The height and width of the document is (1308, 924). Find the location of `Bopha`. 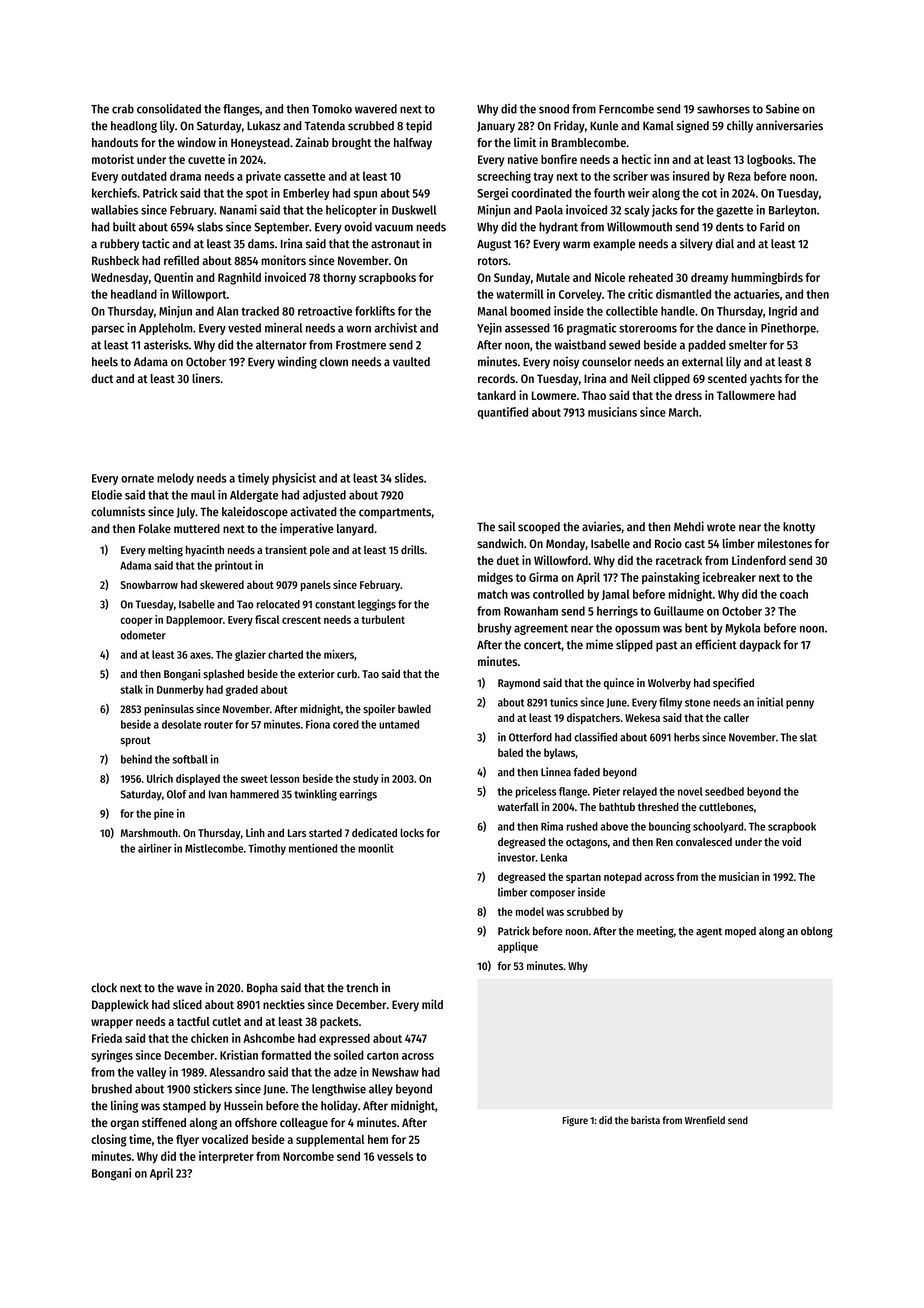

Bopha is located at coordinates (262, 989).
